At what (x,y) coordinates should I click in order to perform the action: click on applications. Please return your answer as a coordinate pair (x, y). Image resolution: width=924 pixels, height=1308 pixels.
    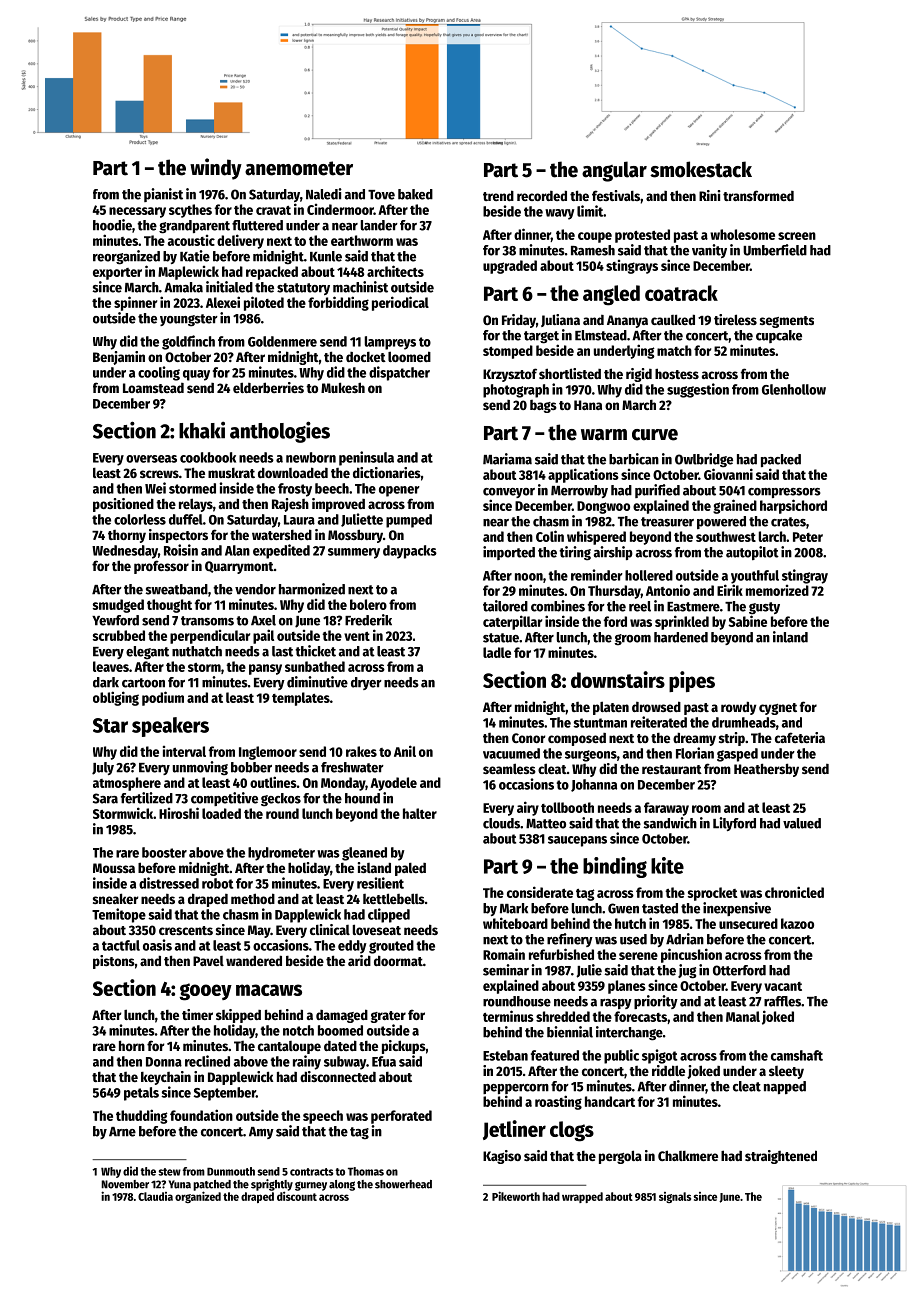
    Looking at the image, I should click on (583, 475).
